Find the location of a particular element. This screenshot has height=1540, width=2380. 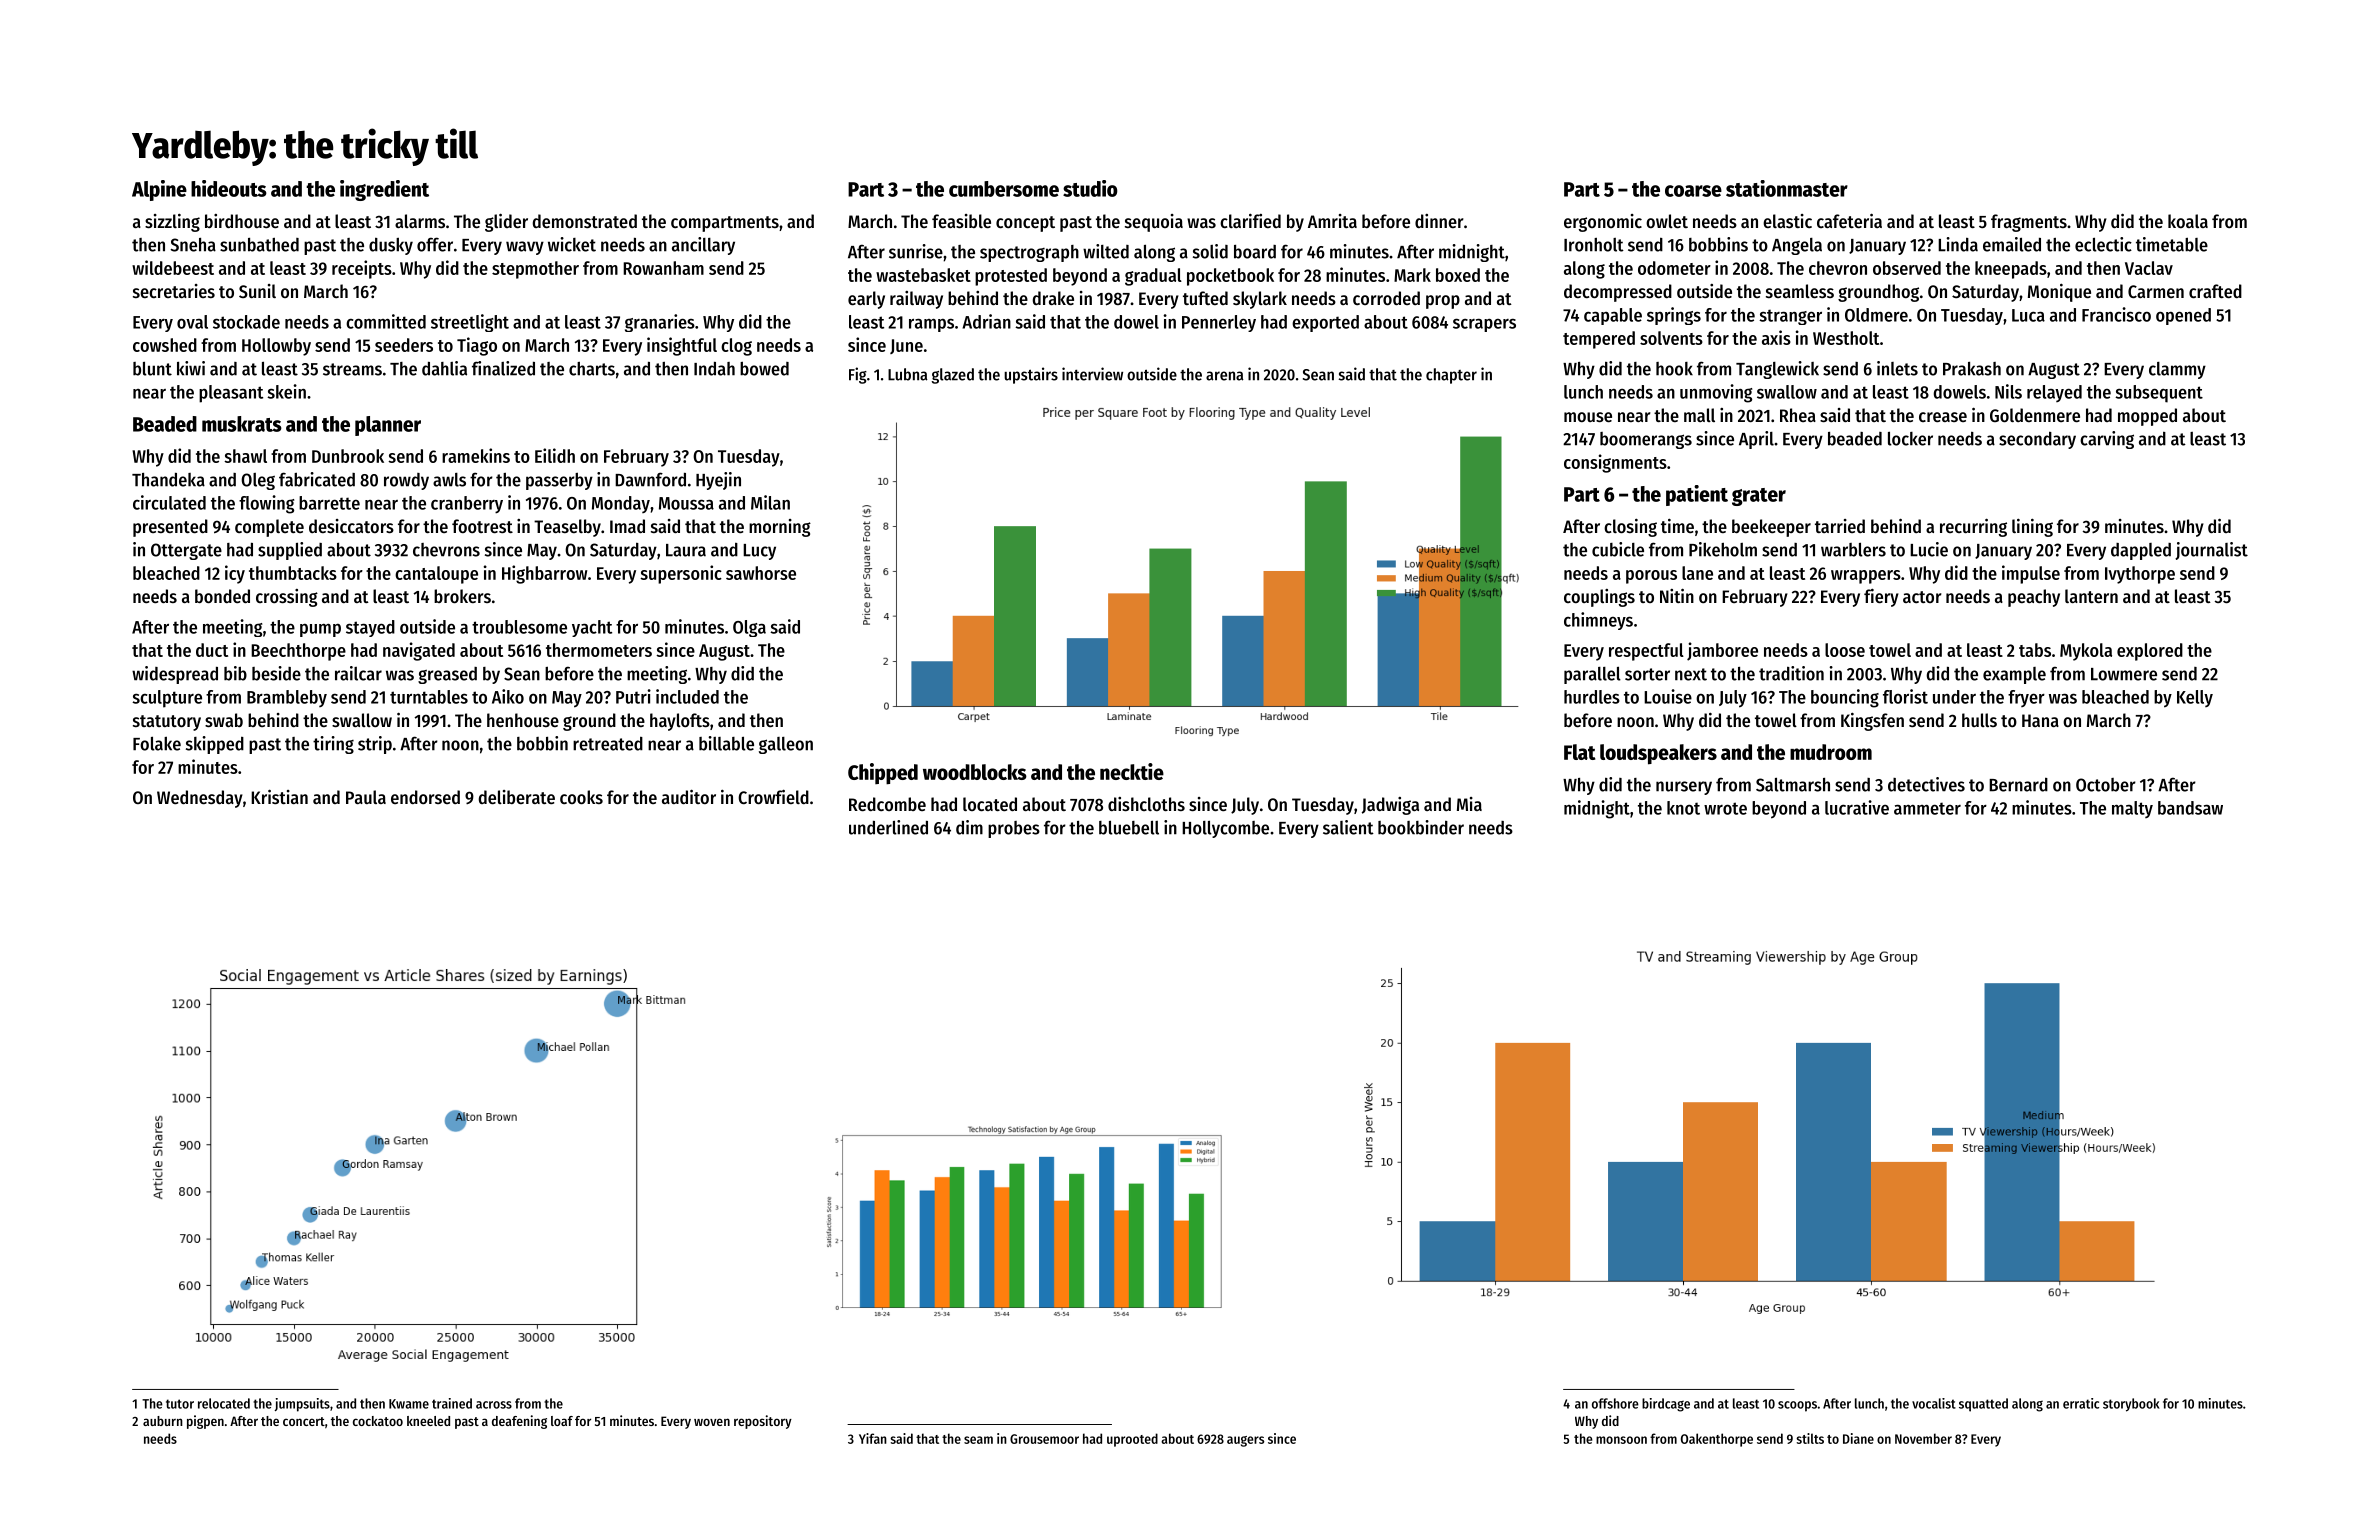

cumbersome is located at coordinates (1004, 189).
